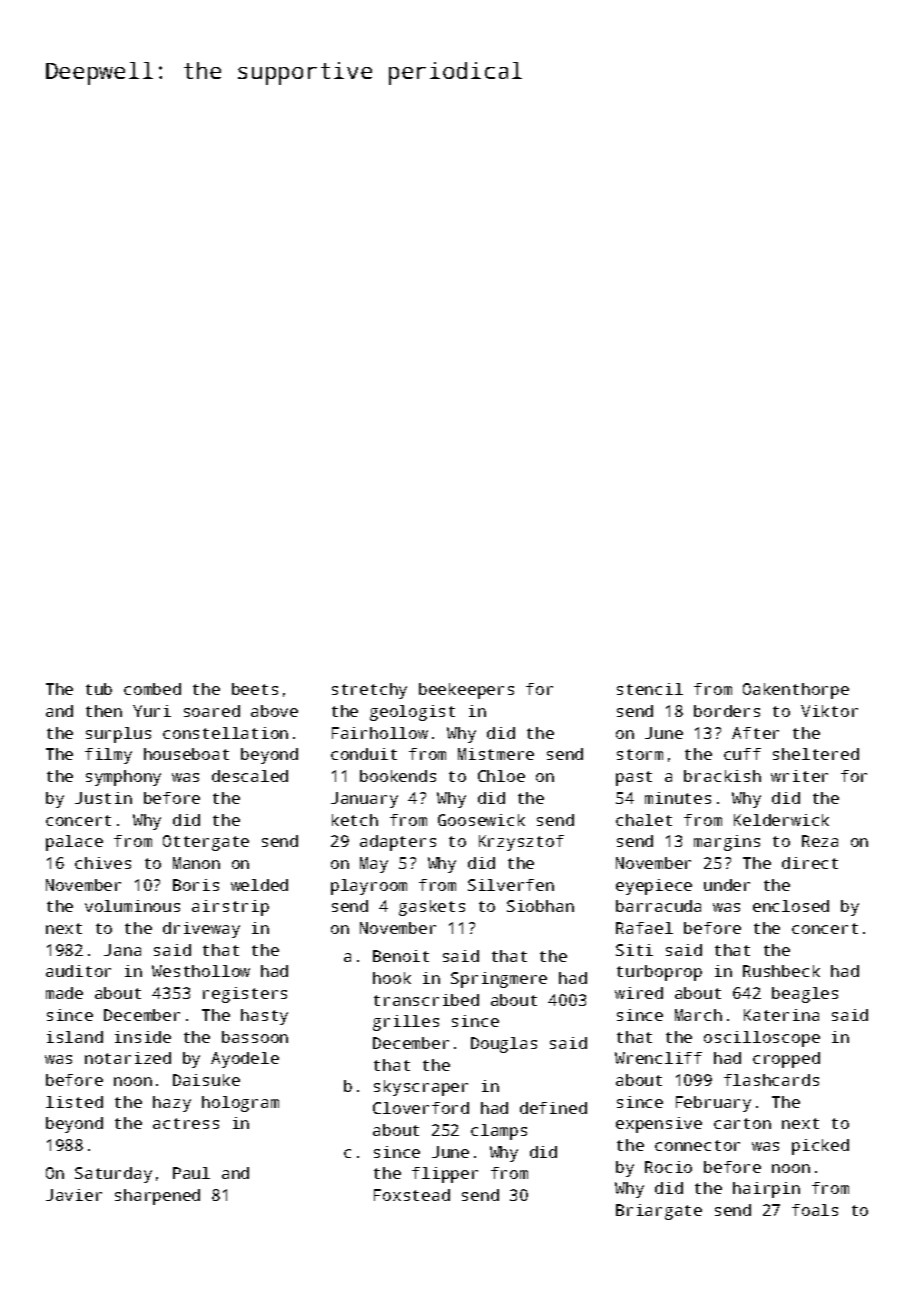 The height and width of the document is (1308, 924). What do you see at coordinates (634, 778) in the document?
I see `past` at bounding box center [634, 778].
